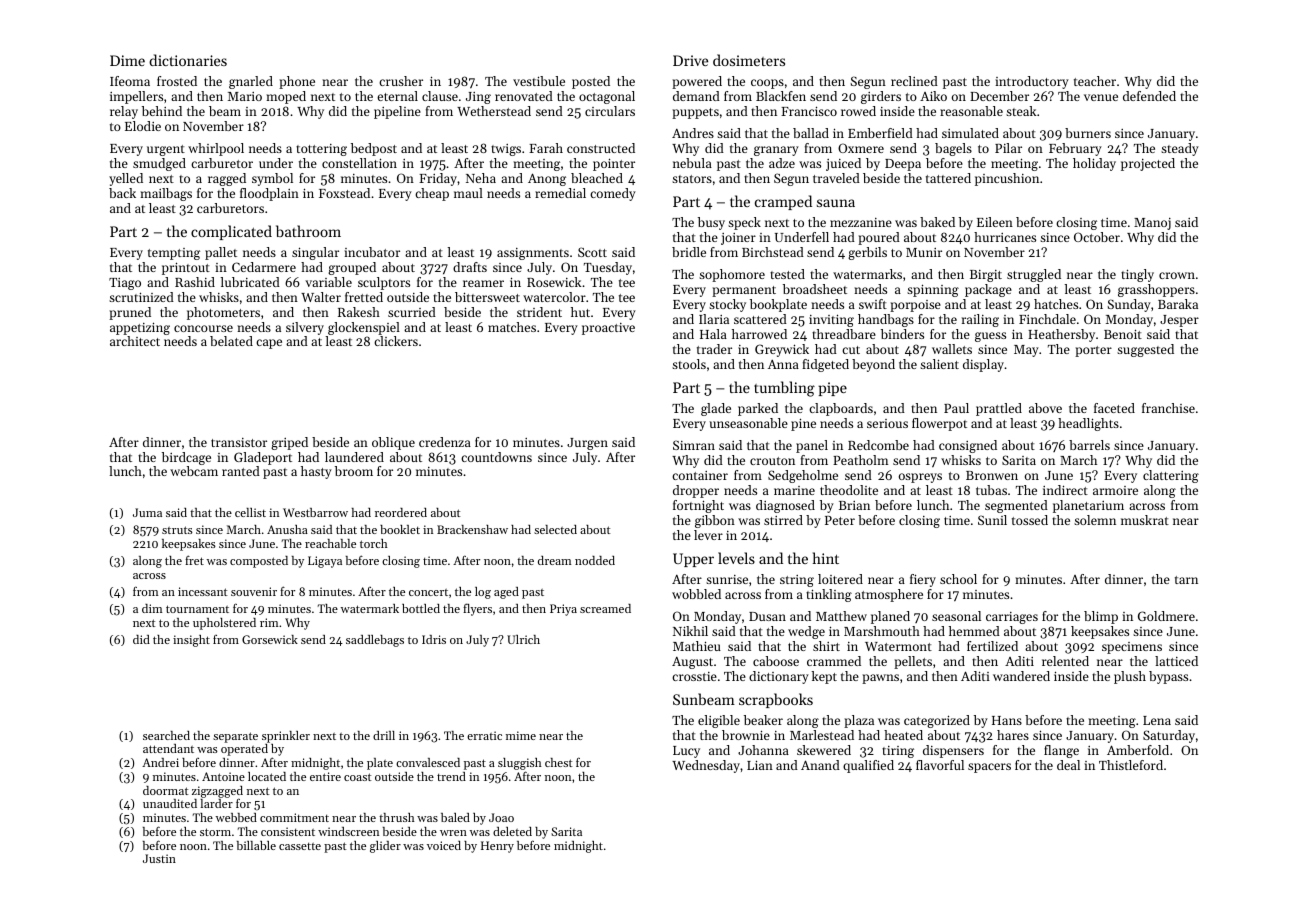 Image resolution: width=1308 pixels, height=924 pixels. I want to click on dosimeters, so click(749, 60).
